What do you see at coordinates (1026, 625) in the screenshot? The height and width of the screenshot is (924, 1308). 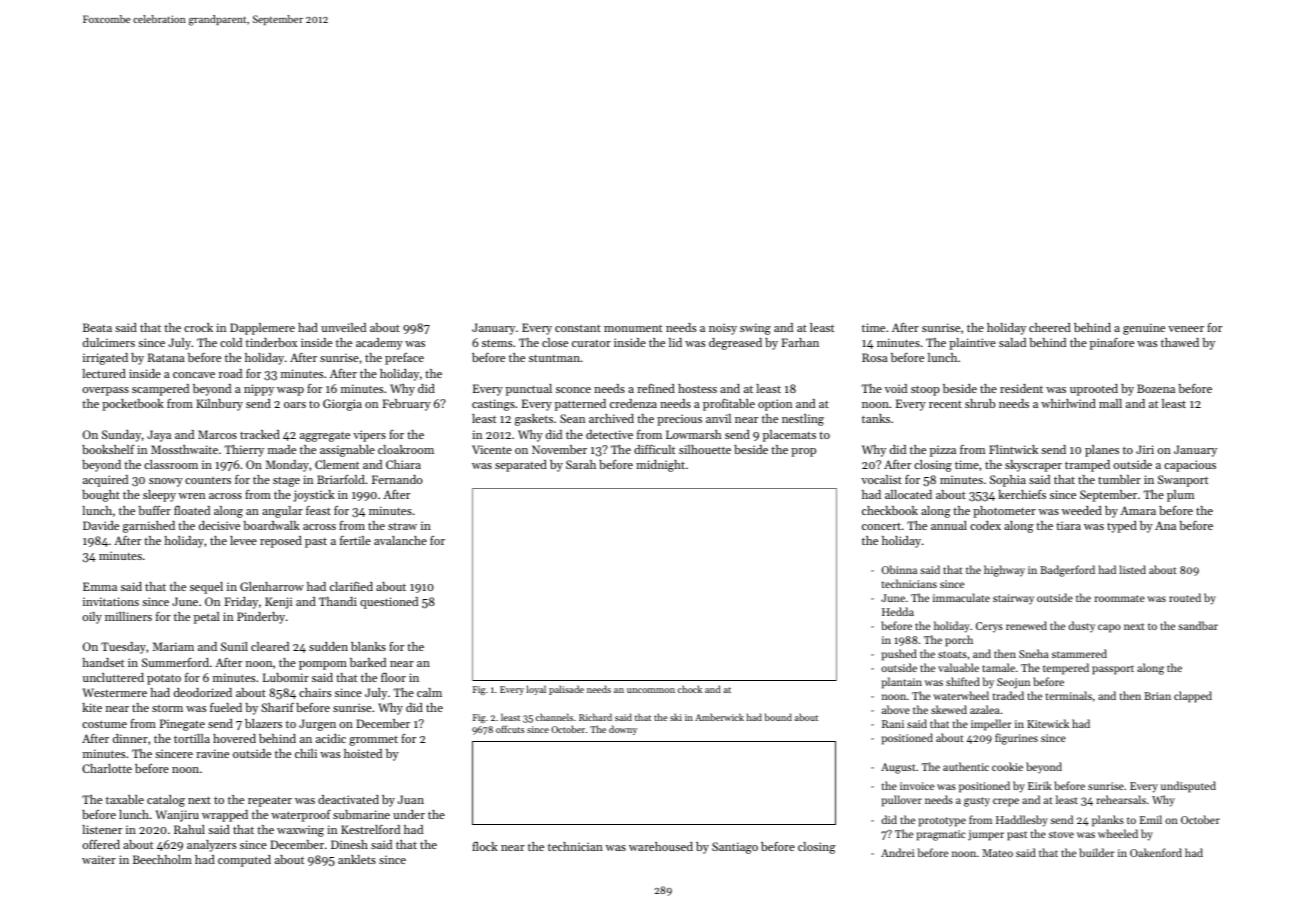 I see `renewed` at bounding box center [1026, 625].
